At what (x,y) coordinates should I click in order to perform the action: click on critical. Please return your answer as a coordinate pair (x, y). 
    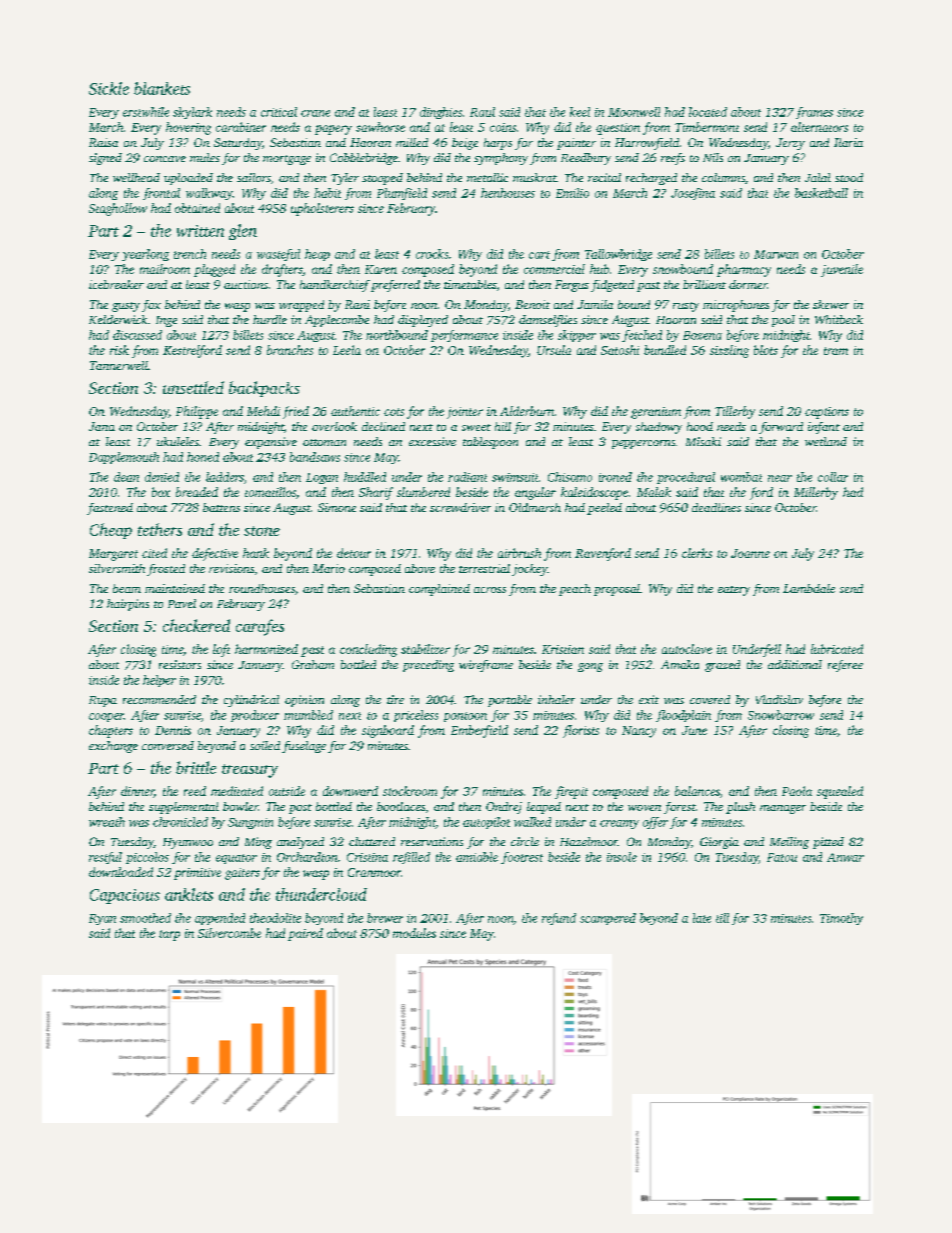
    Looking at the image, I should click on (279, 112).
